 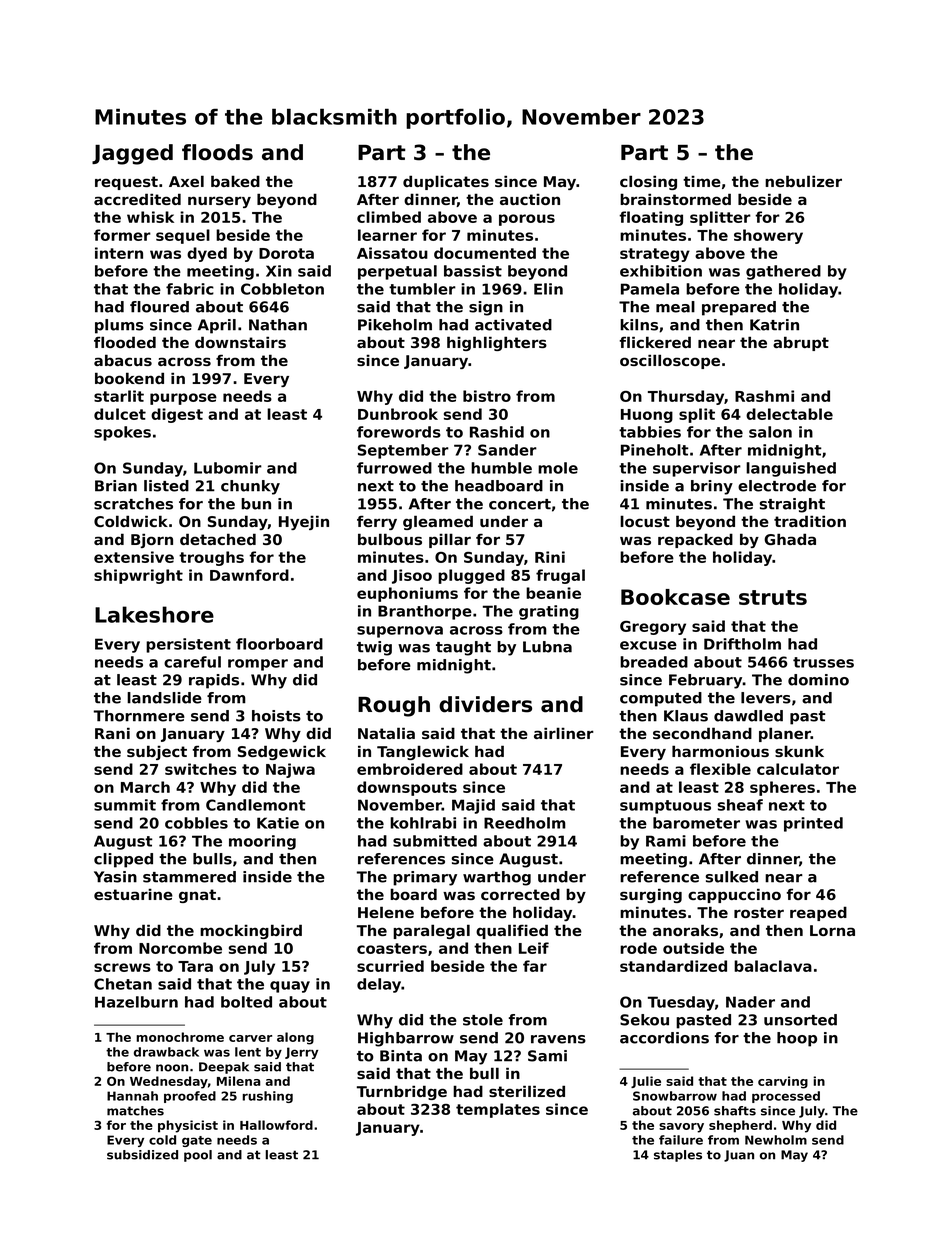 I want to click on nebulizer, so click(x=803, y=181).
